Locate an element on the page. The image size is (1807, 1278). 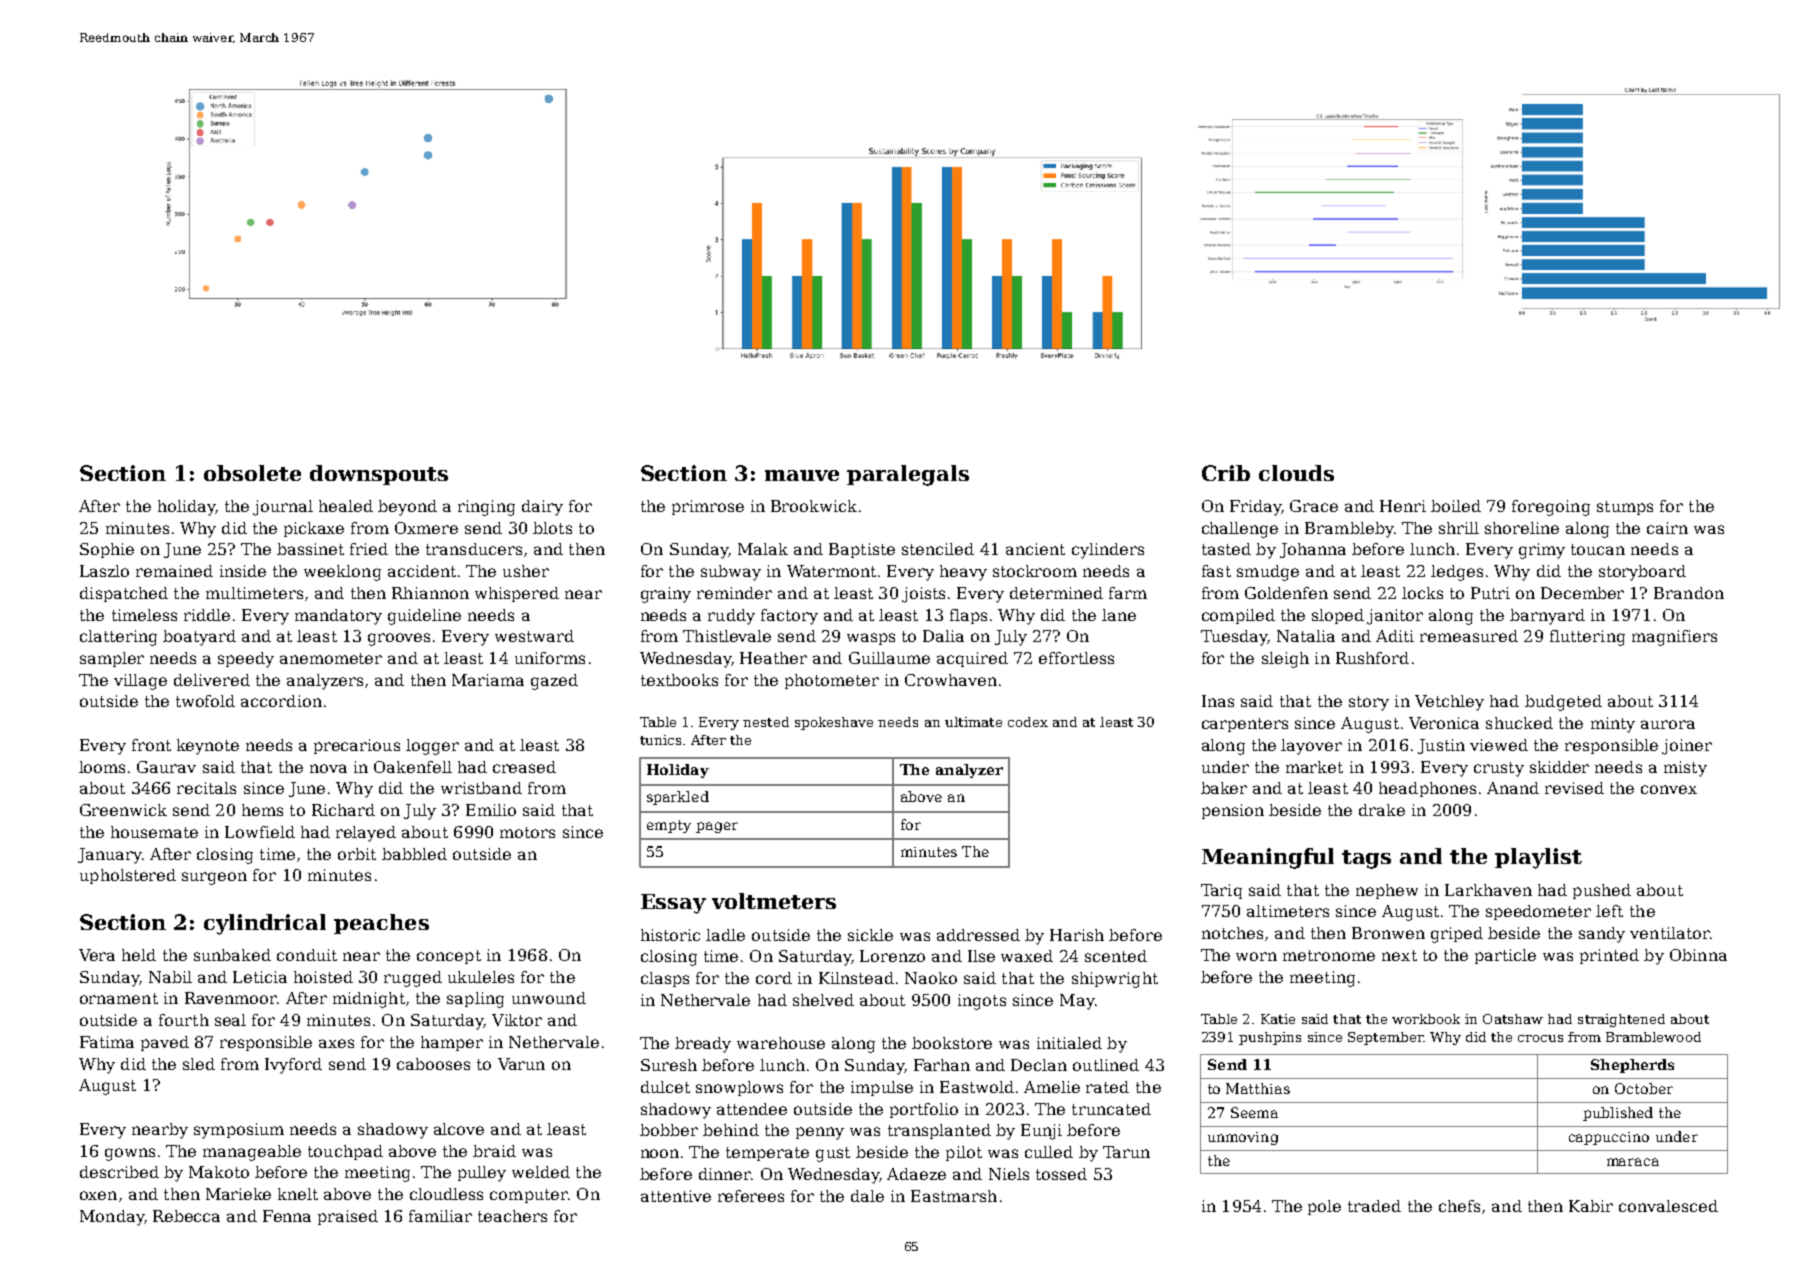
published is located at coordinates (1618, 1114).
